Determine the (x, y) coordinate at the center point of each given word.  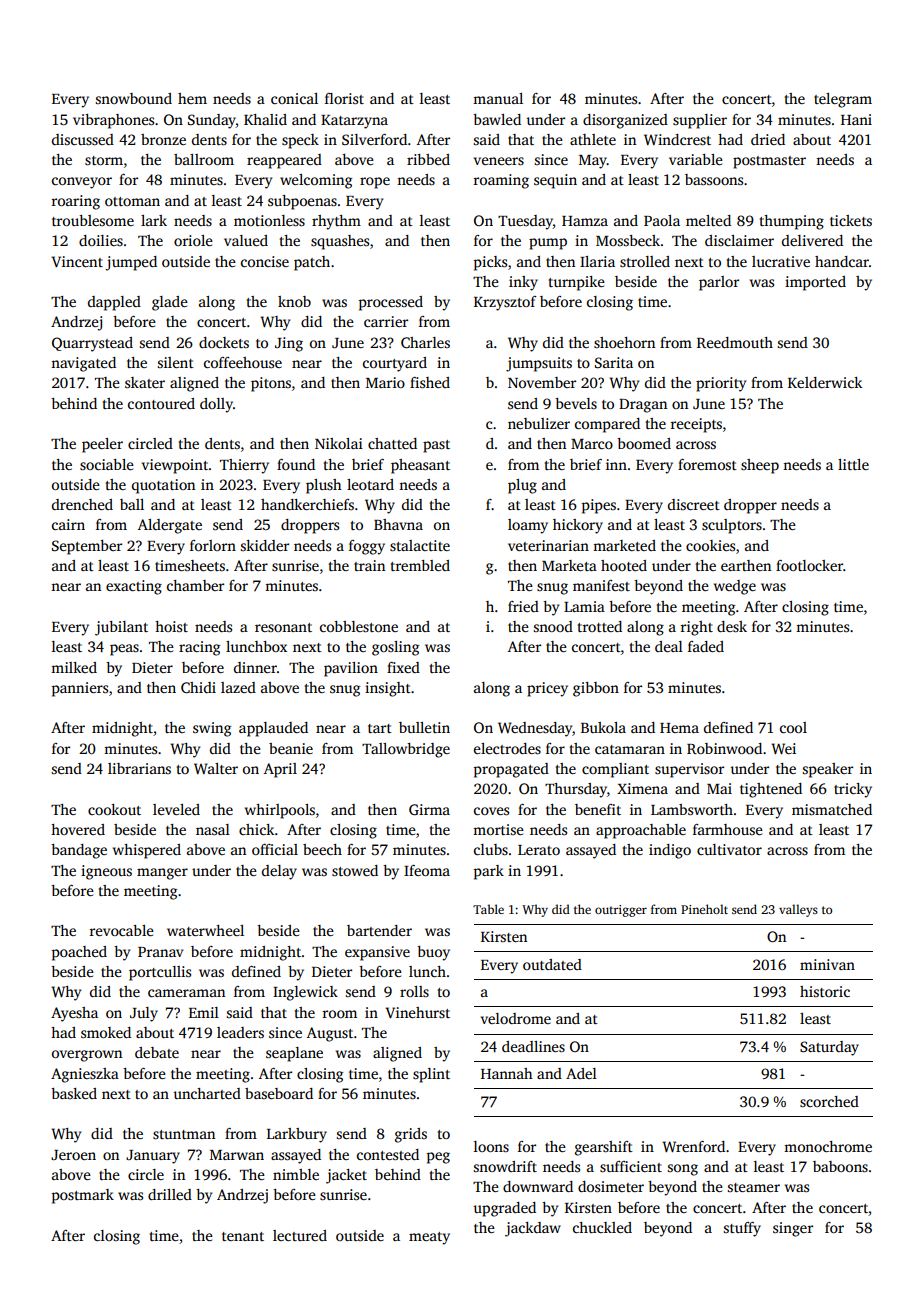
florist (344, 98)
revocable (122, 930)
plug (522, 486)
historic (825, 991)
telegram (843, 100)
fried (523, 606)
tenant (243, 1236)
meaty (429, 1238)
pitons (271, 384)
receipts (696, 425)
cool (793, 727)
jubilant (121, 628)
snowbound (134, 98)
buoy (433, 953)
